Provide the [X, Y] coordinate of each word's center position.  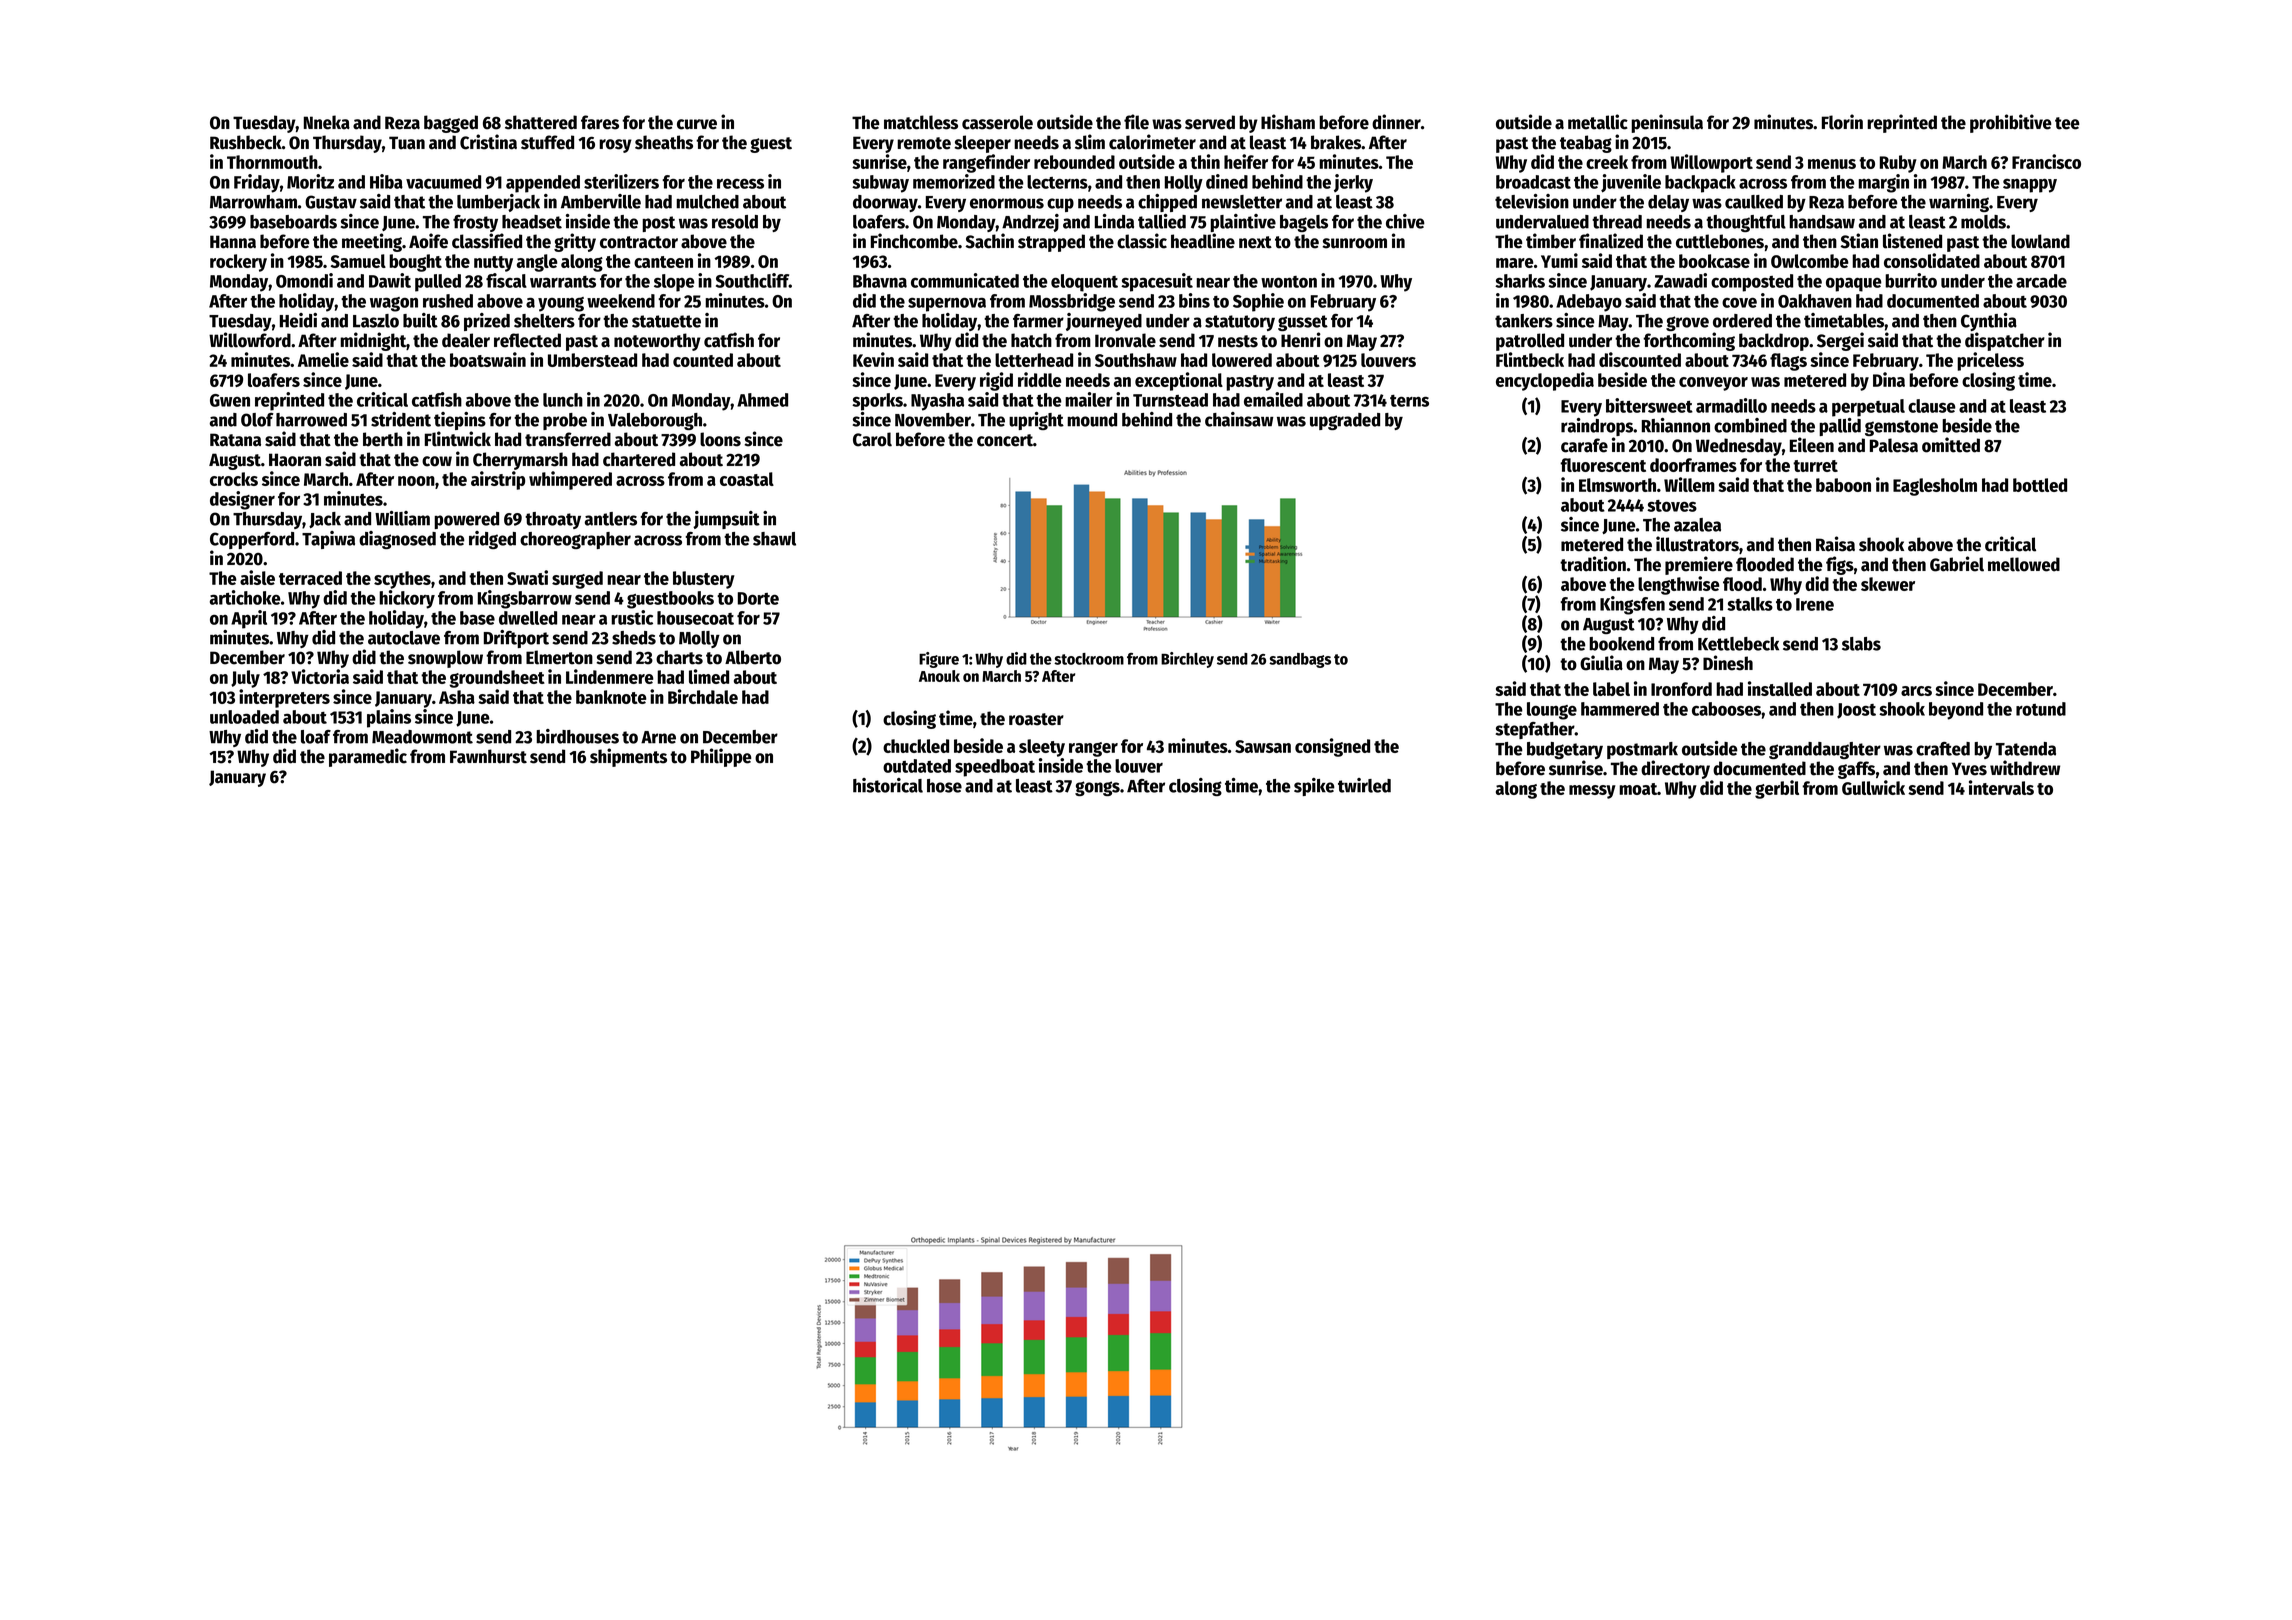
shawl [774, 539]
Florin [1842, 122]
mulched [707, 202]
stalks [1750, 604]
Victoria [320, 676]
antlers [611, 519]
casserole [997, 122]
